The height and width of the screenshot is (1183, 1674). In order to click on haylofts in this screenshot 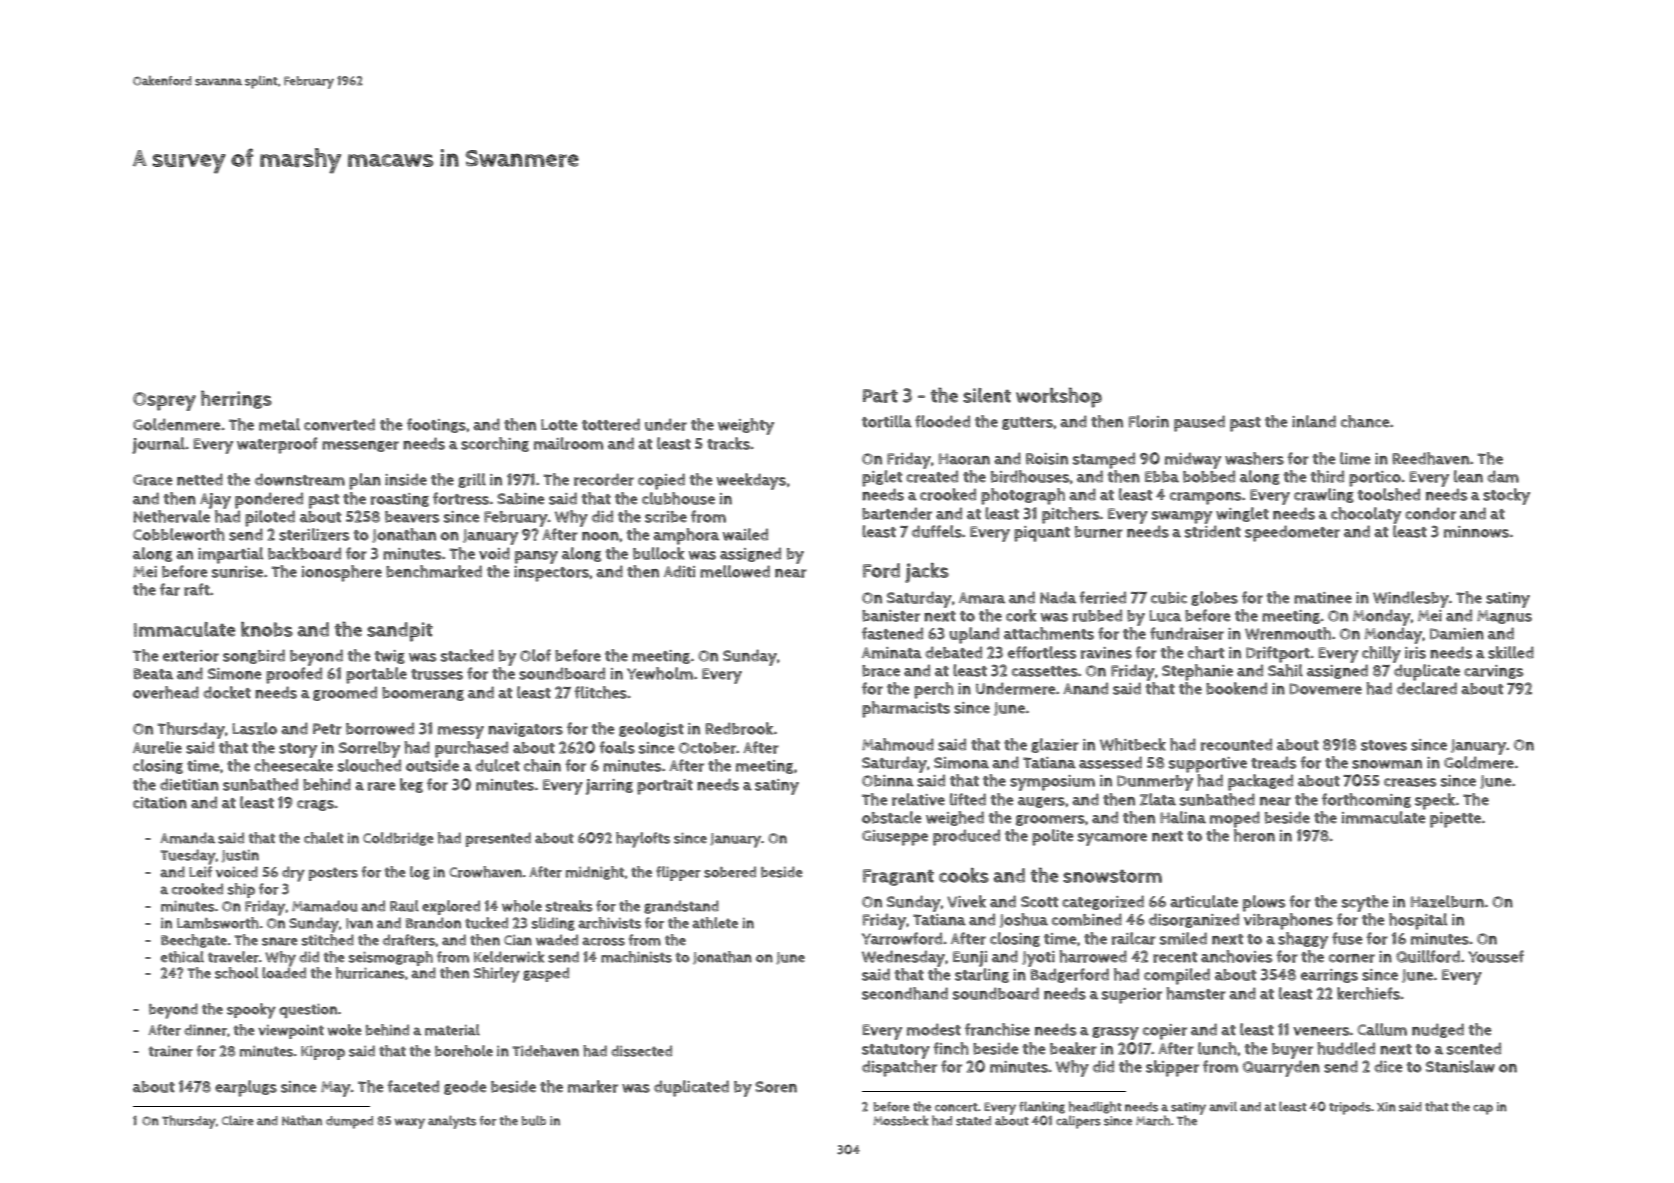, I will do `click(643, 840)`.
